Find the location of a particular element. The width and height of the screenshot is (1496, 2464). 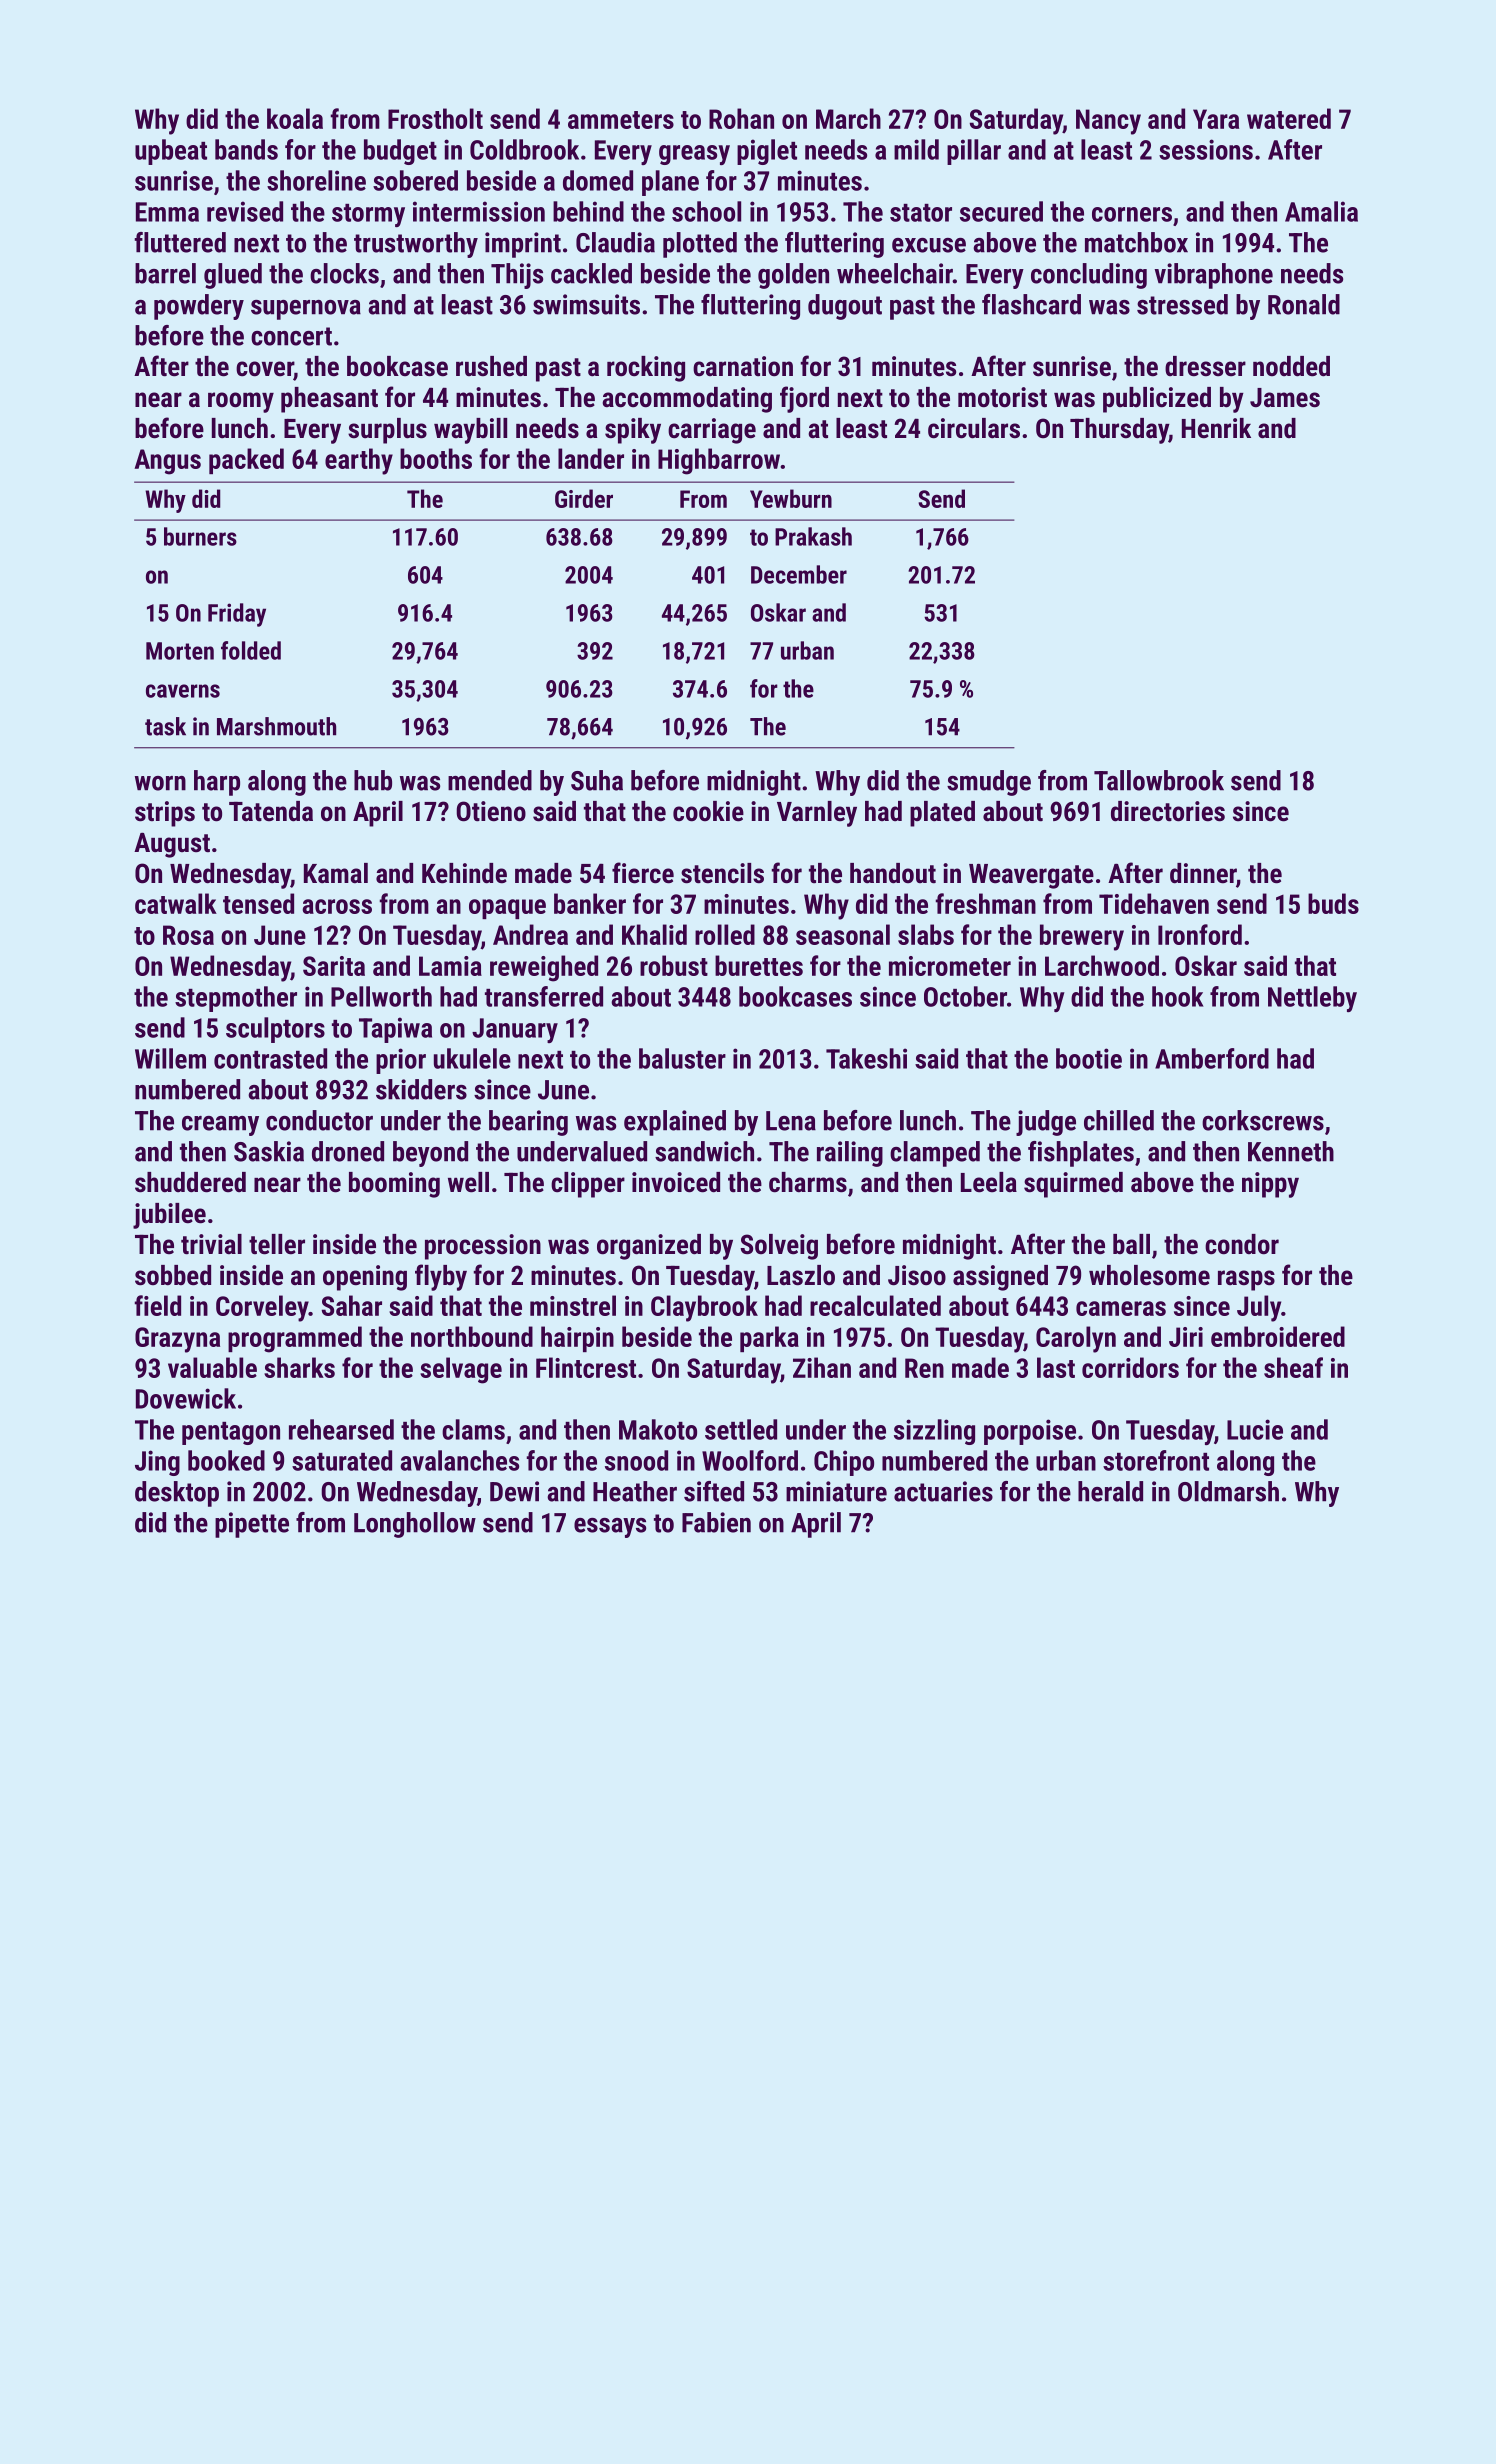

Oldmarsh is located at coordinates (1228, 1491).
